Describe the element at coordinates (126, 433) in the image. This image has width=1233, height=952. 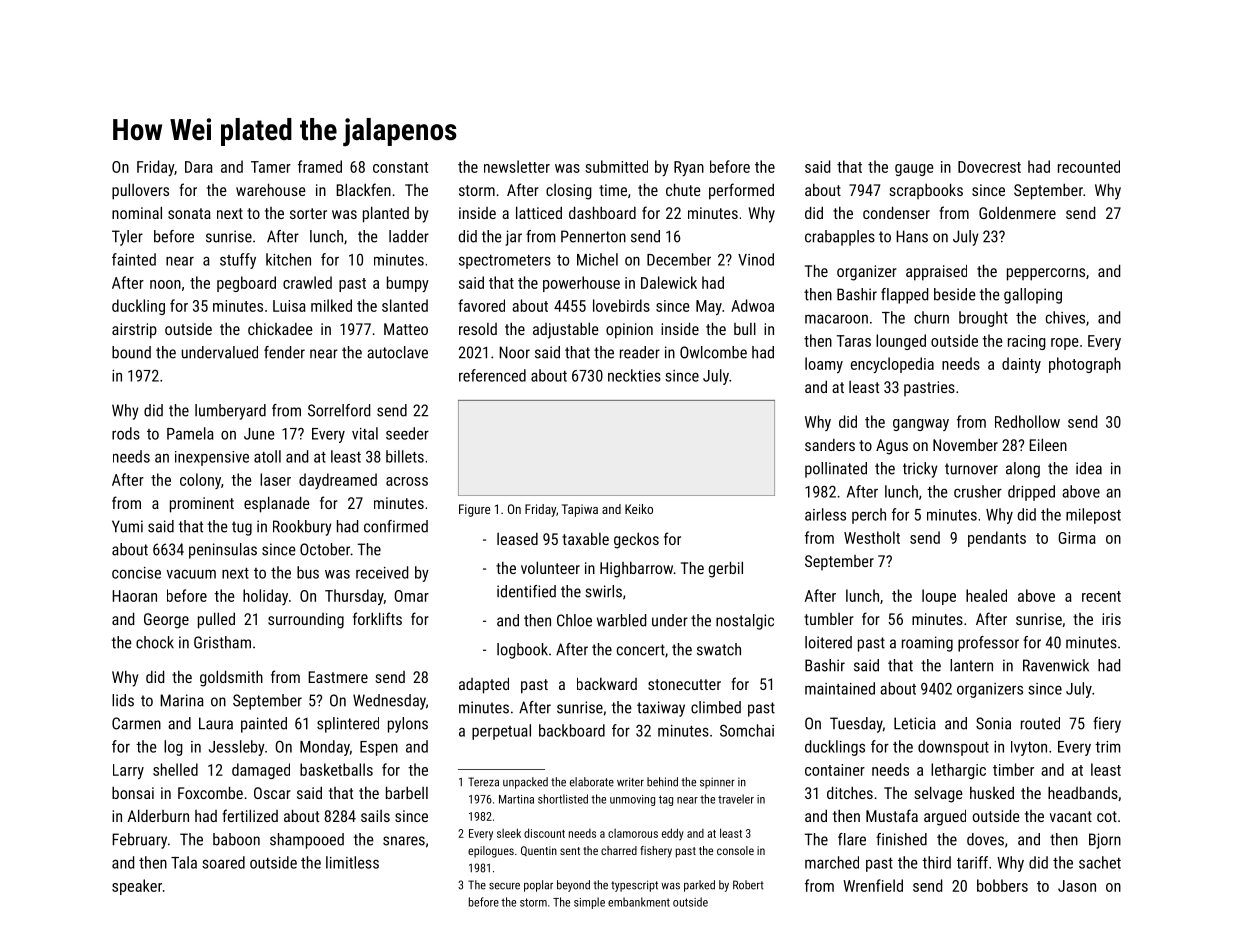
I see `rods` at that location.
